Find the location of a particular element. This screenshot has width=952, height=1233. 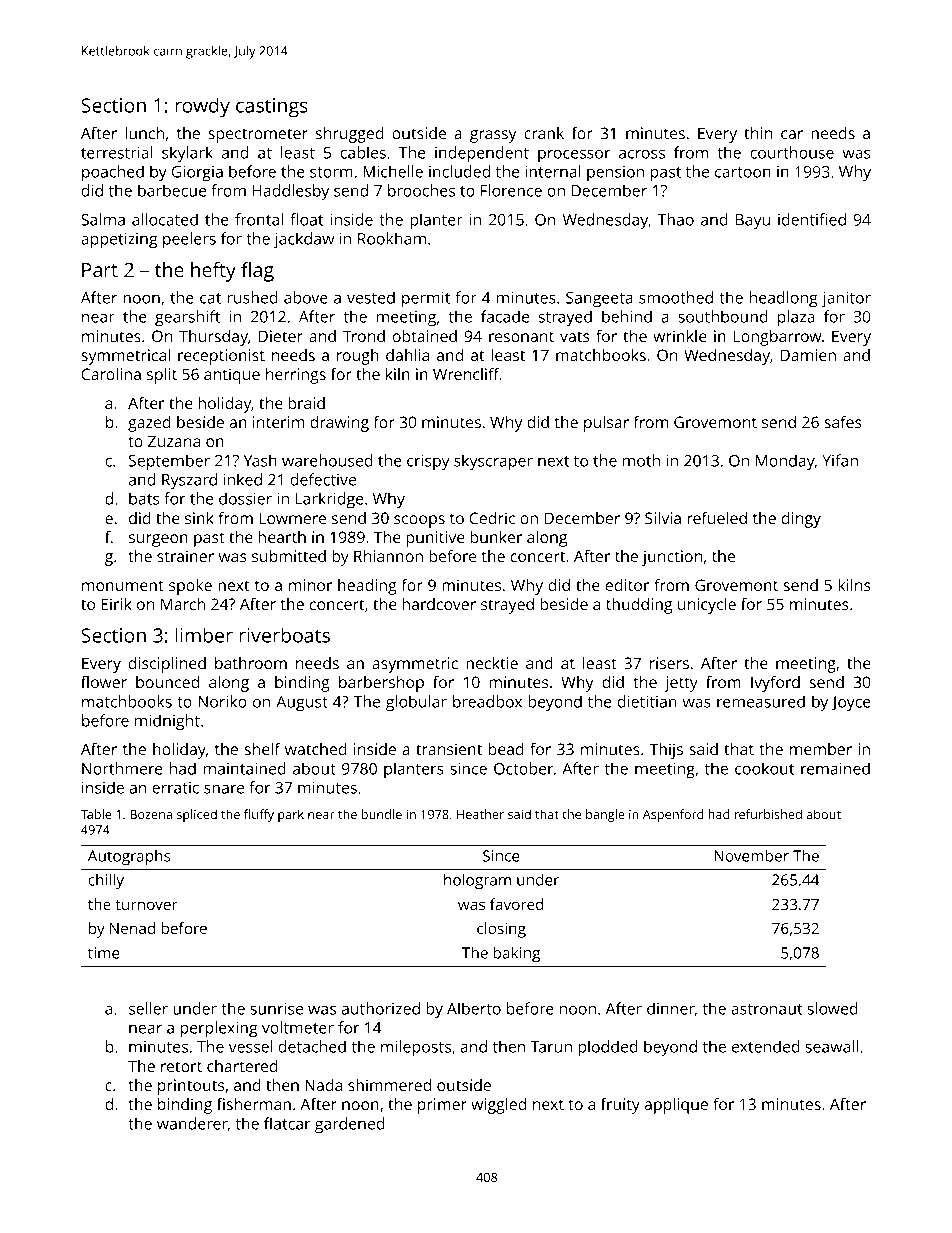

Nenad is located at coordinates (132, 928).
